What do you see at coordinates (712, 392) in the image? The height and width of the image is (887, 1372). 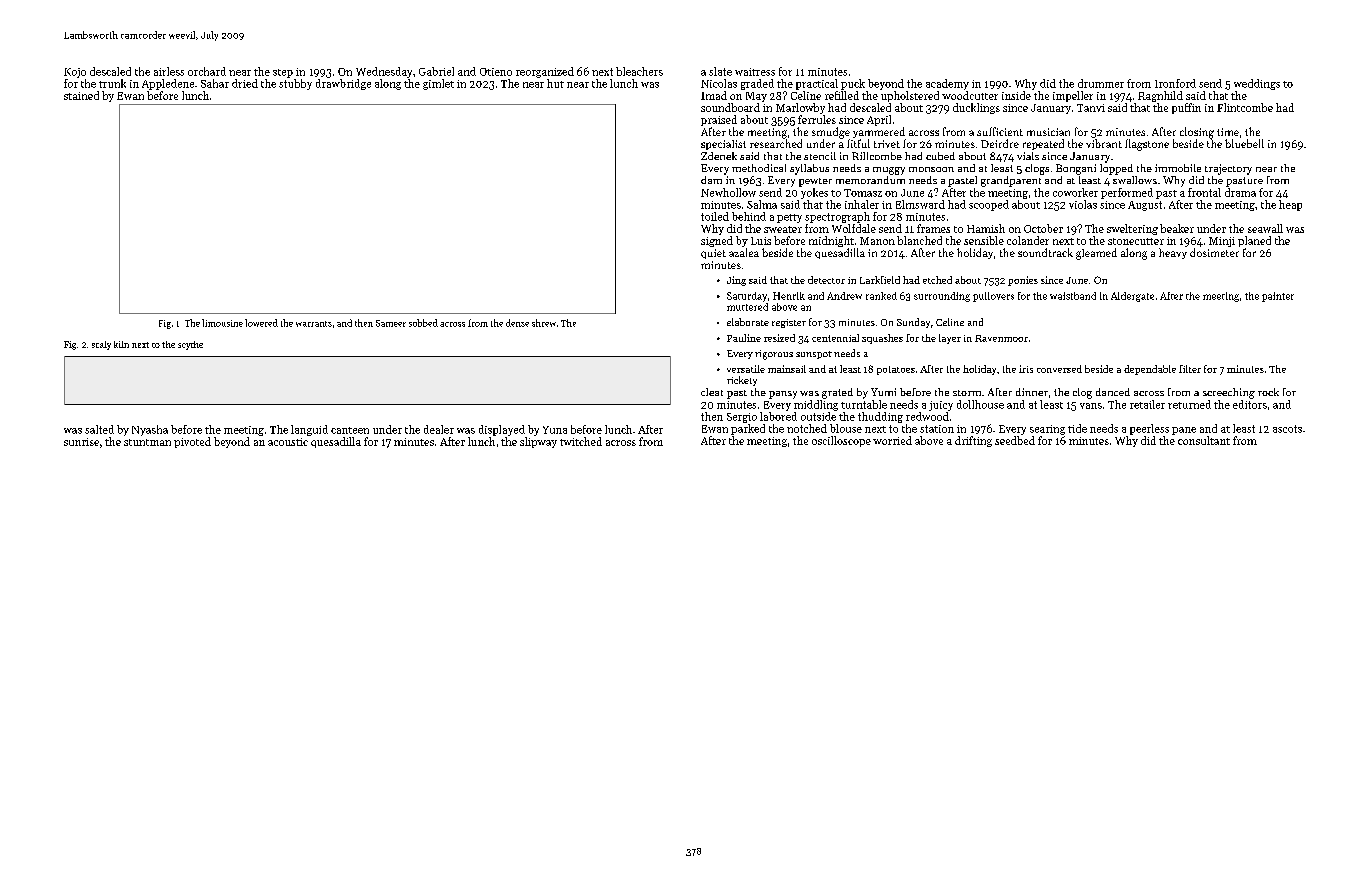 I see `cleat` at bounding box center [712, 392].
